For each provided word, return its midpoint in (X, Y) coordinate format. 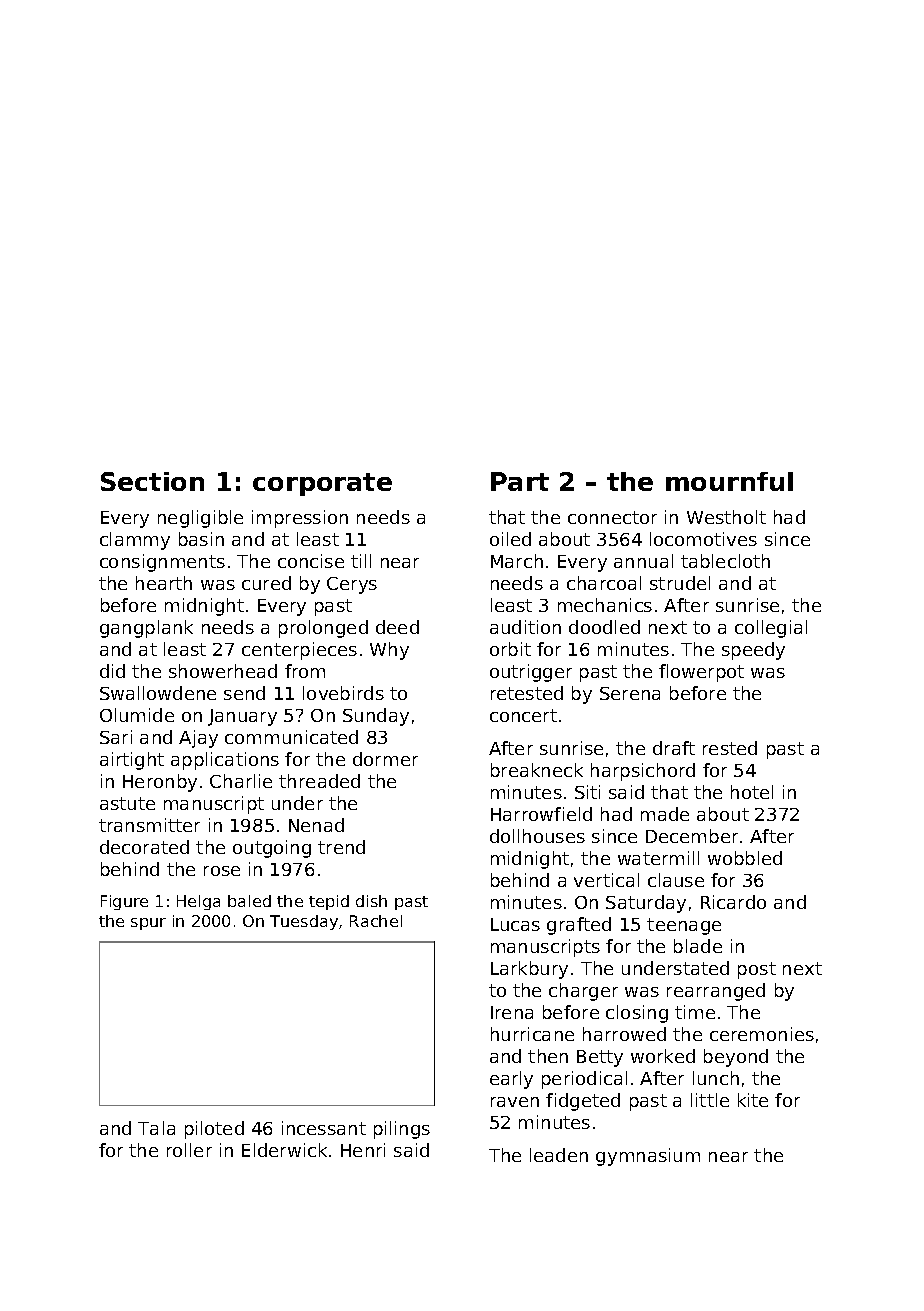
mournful (729, 481)
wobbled (745, 858)
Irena (512, 1012)
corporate (322, 484)
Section (152, 481)
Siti (587, 792)
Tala (156, 1128)
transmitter (149, 825)
